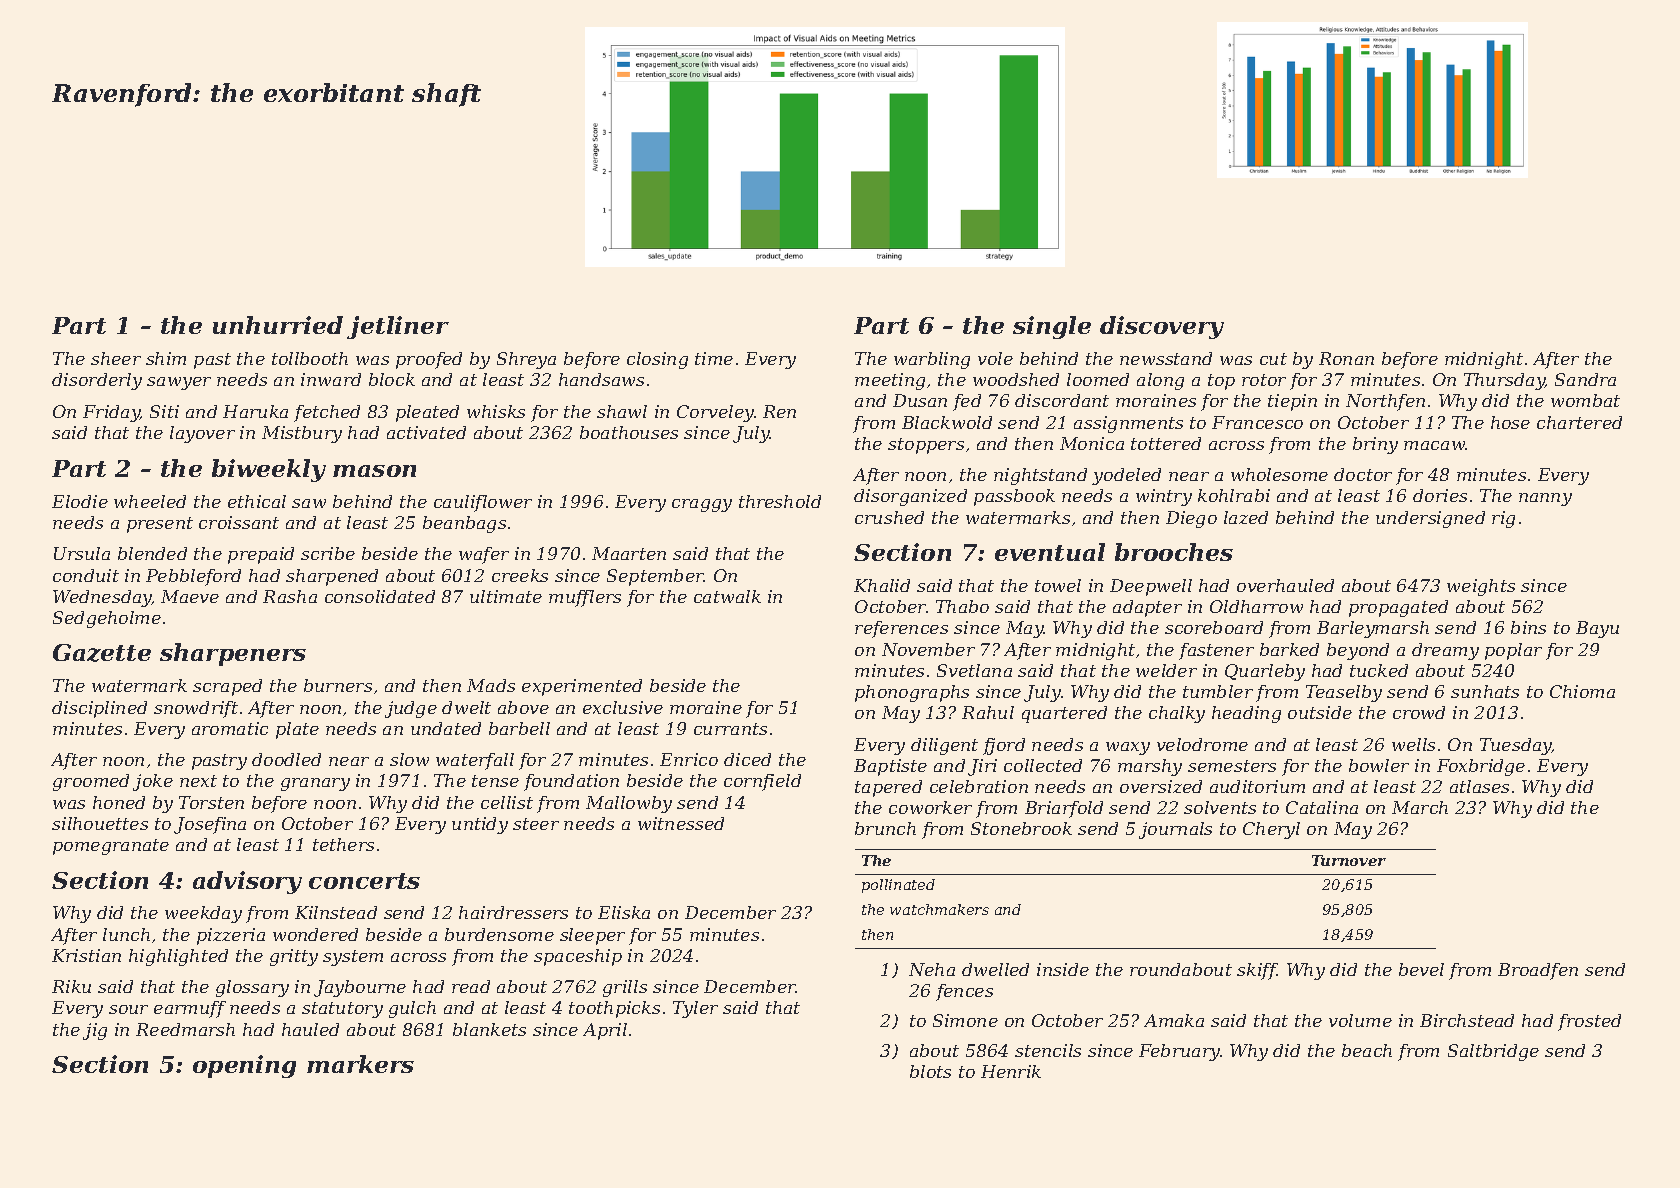 The width and height of the screenshot is (1680, 1188). What do you see at coordinates (1256, 606) in the screenshot?
I see `Oldharrow` at bounding box center [1256, 606].
